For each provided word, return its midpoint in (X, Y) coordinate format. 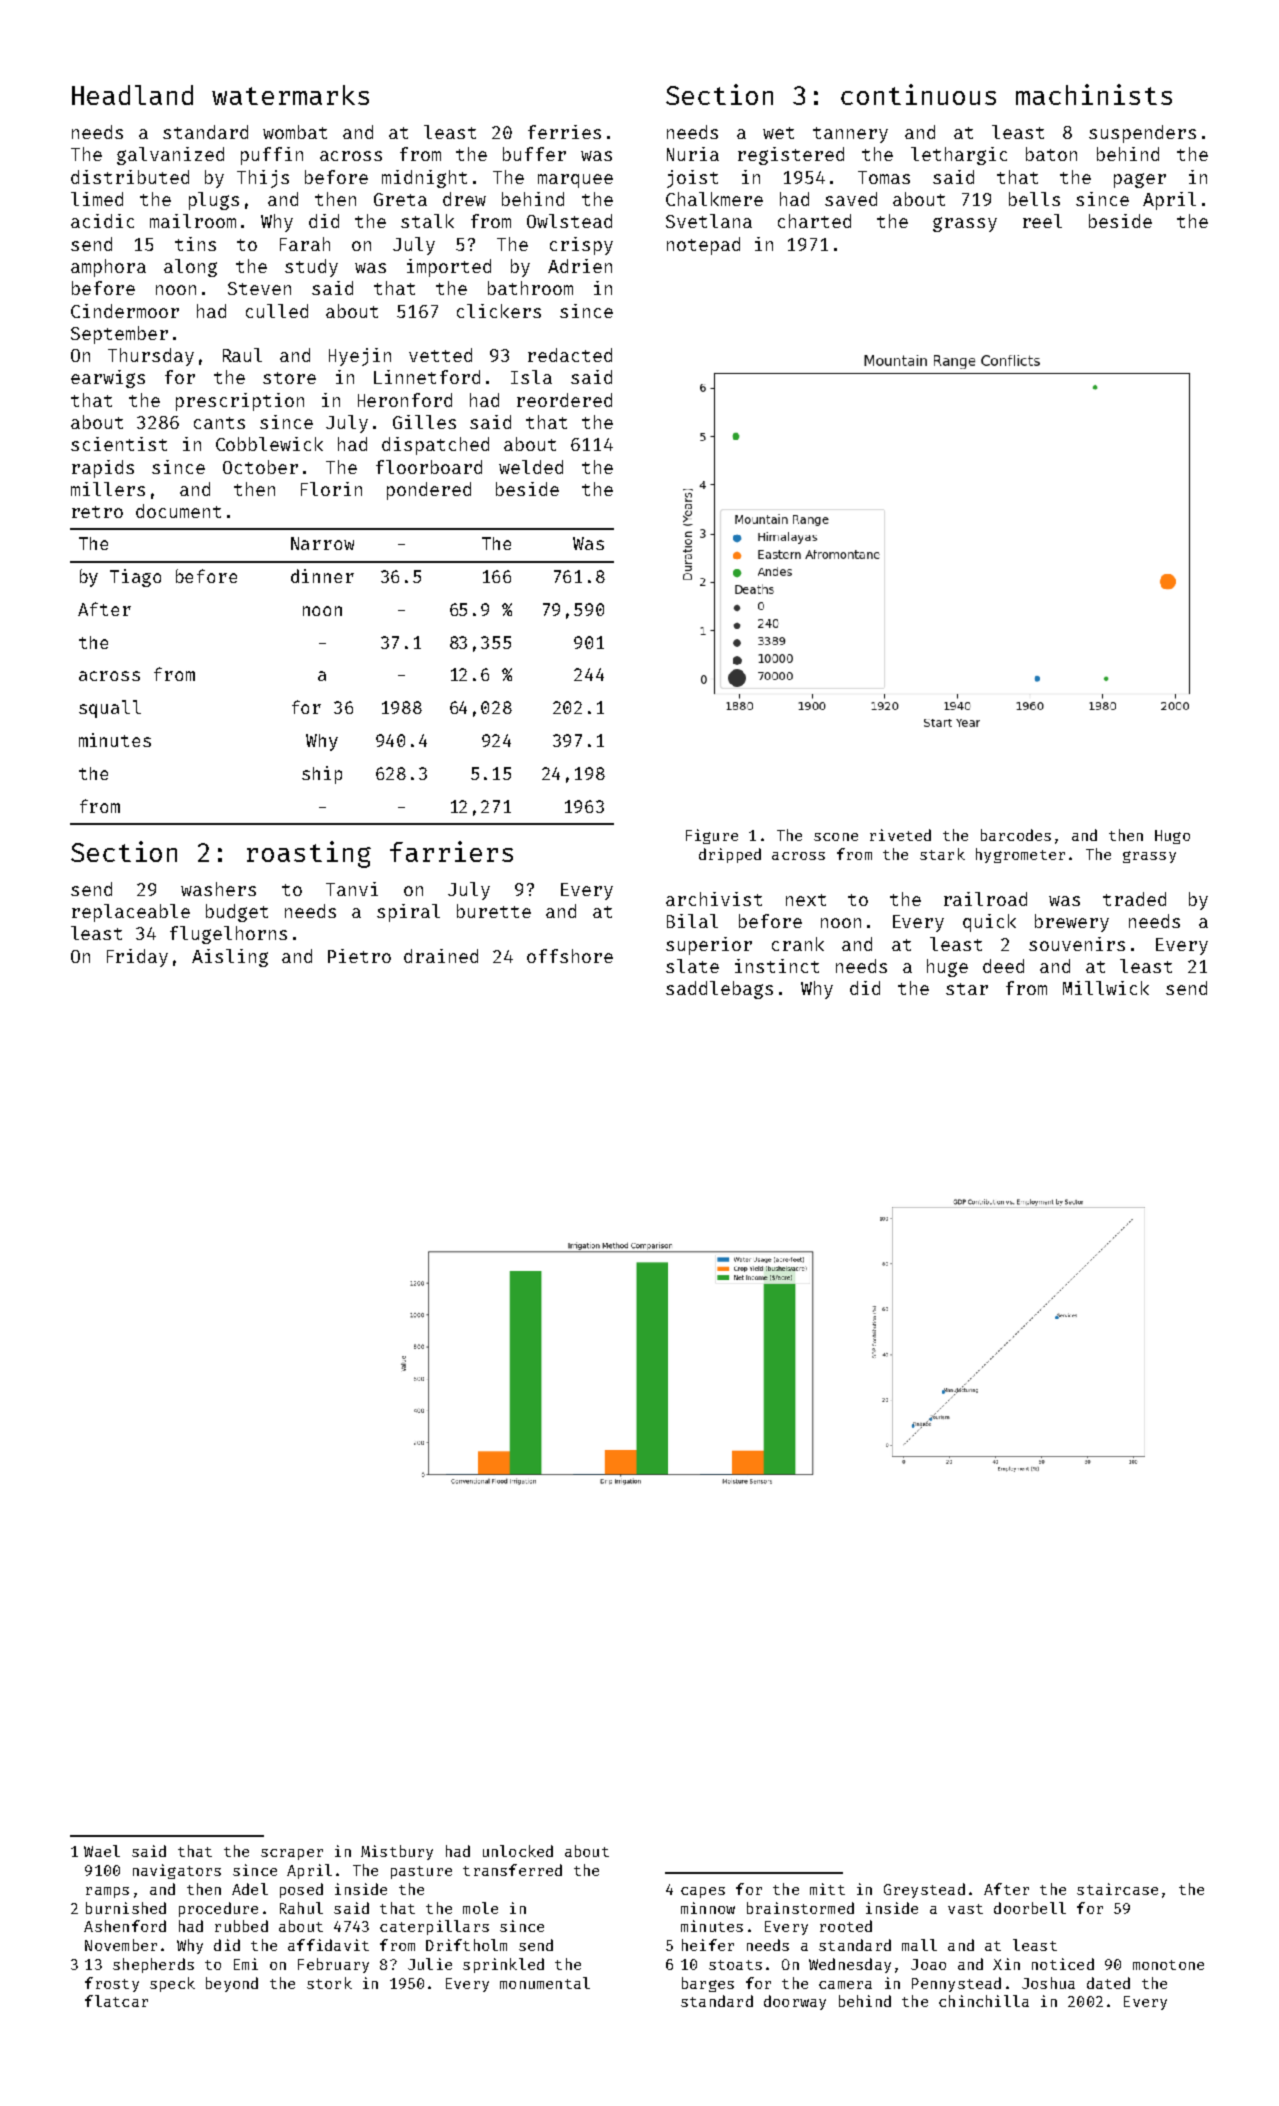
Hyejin (360, 357)
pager (1140, 180)
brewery (1072, 923)
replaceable (131, 913)
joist (692, 179)
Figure (712, 836)
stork (329, 1983)
